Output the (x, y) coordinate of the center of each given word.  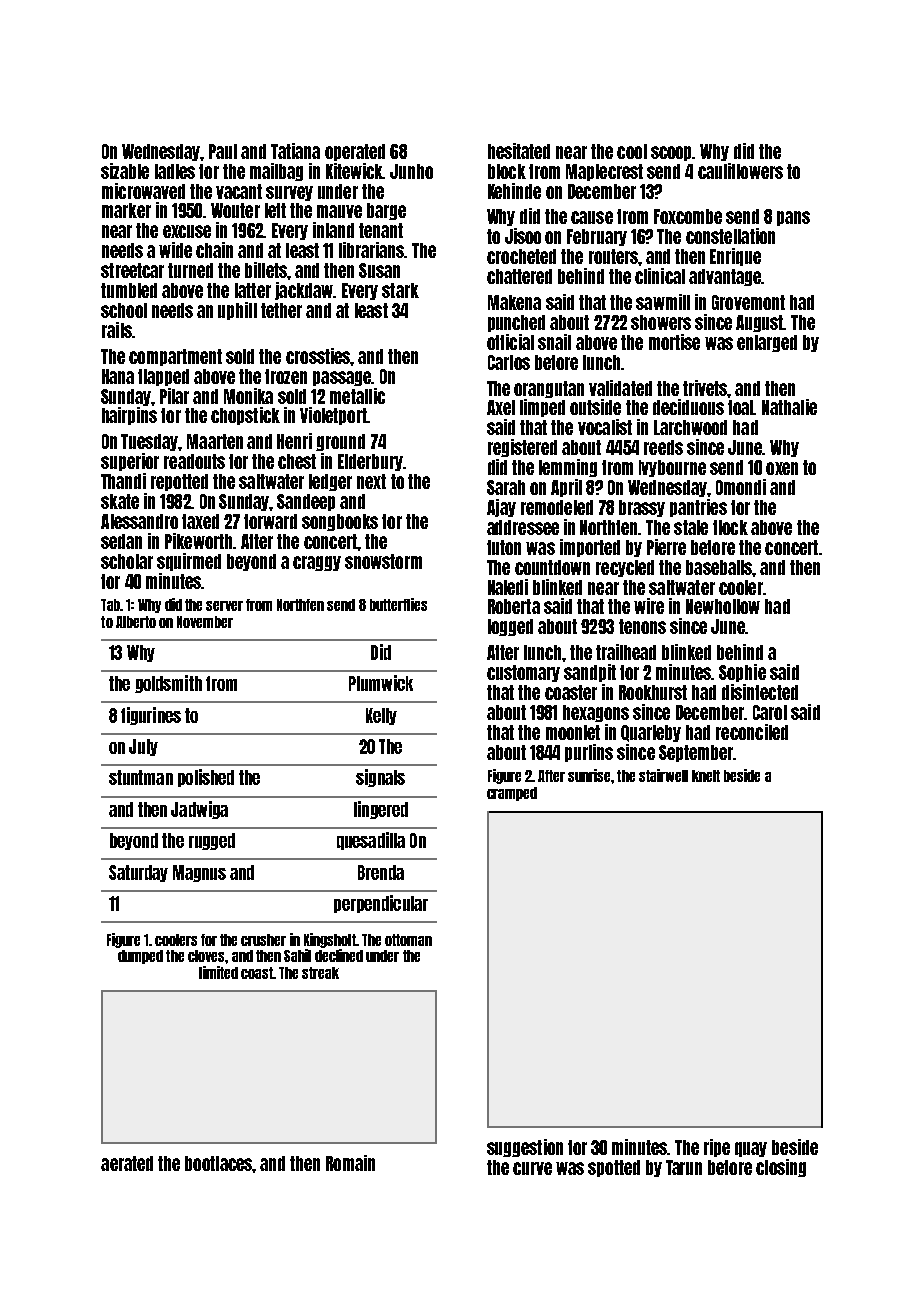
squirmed (189, 562)
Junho (411, 171)
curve (532, 1168)
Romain (350, 1163)
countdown (552, 567)
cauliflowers (740, 171)
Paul (223, 151)
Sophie (742, 673)
